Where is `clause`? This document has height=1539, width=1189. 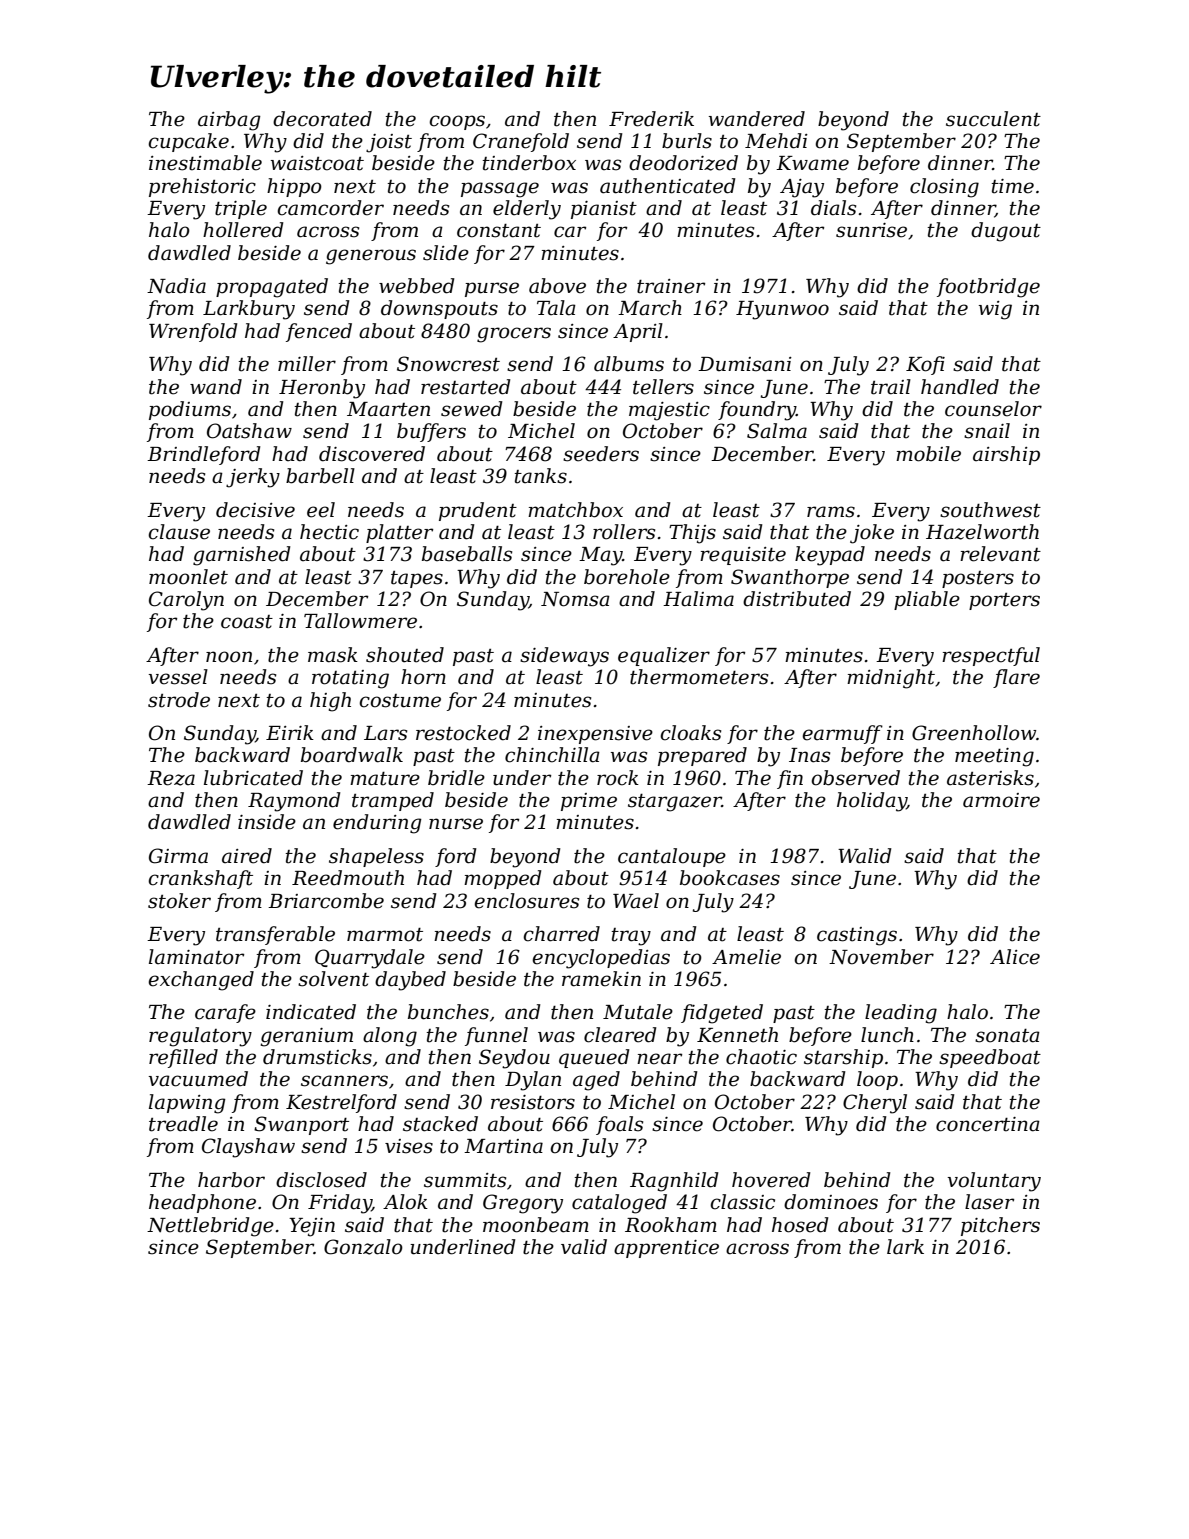 clause is located at coordinates (179, 532).
